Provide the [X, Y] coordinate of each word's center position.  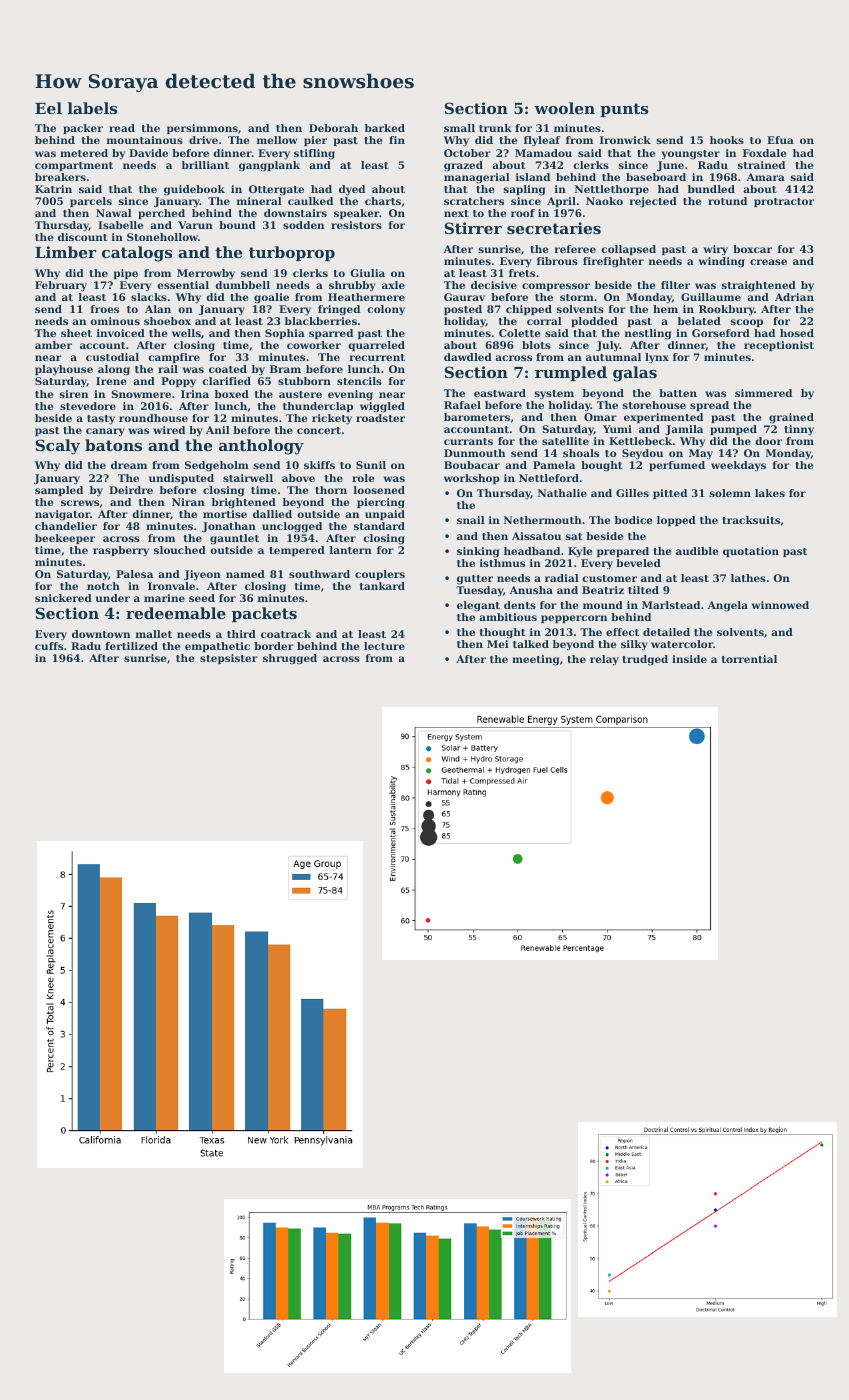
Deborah [333, 128]
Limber [65, 252]
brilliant [205, 165]
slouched [180, 550]
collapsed [628, 250]
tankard [382, 586]
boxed [232, 394]
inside [689, 659]
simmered [763, 393]
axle [393, 285]
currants [468, 441]
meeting [535, 660]
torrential [749, 659]
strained [761, 165]
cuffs [49, 646]
